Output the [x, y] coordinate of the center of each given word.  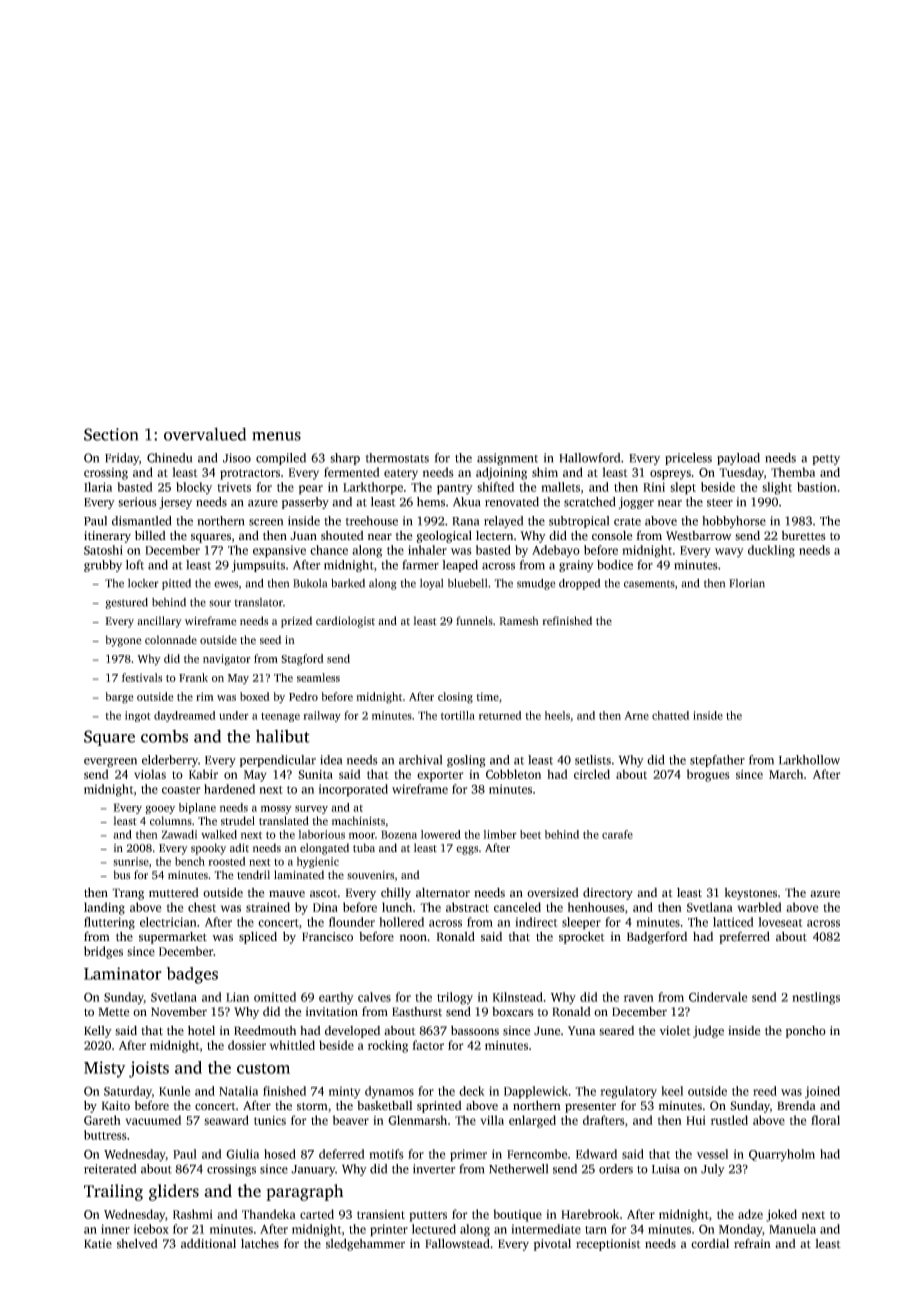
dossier [247, 1045]
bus [122, 874]
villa [492, 1120]
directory [608, 893]
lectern [494, 536]
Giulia [242, 1154]
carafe [617, 834]
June [547, 1031]
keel [672, 1091]
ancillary [159, 622]
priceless [688, 459]
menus [276, 436]
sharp [345, 459]
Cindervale [718, 997]
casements [649, 584]
